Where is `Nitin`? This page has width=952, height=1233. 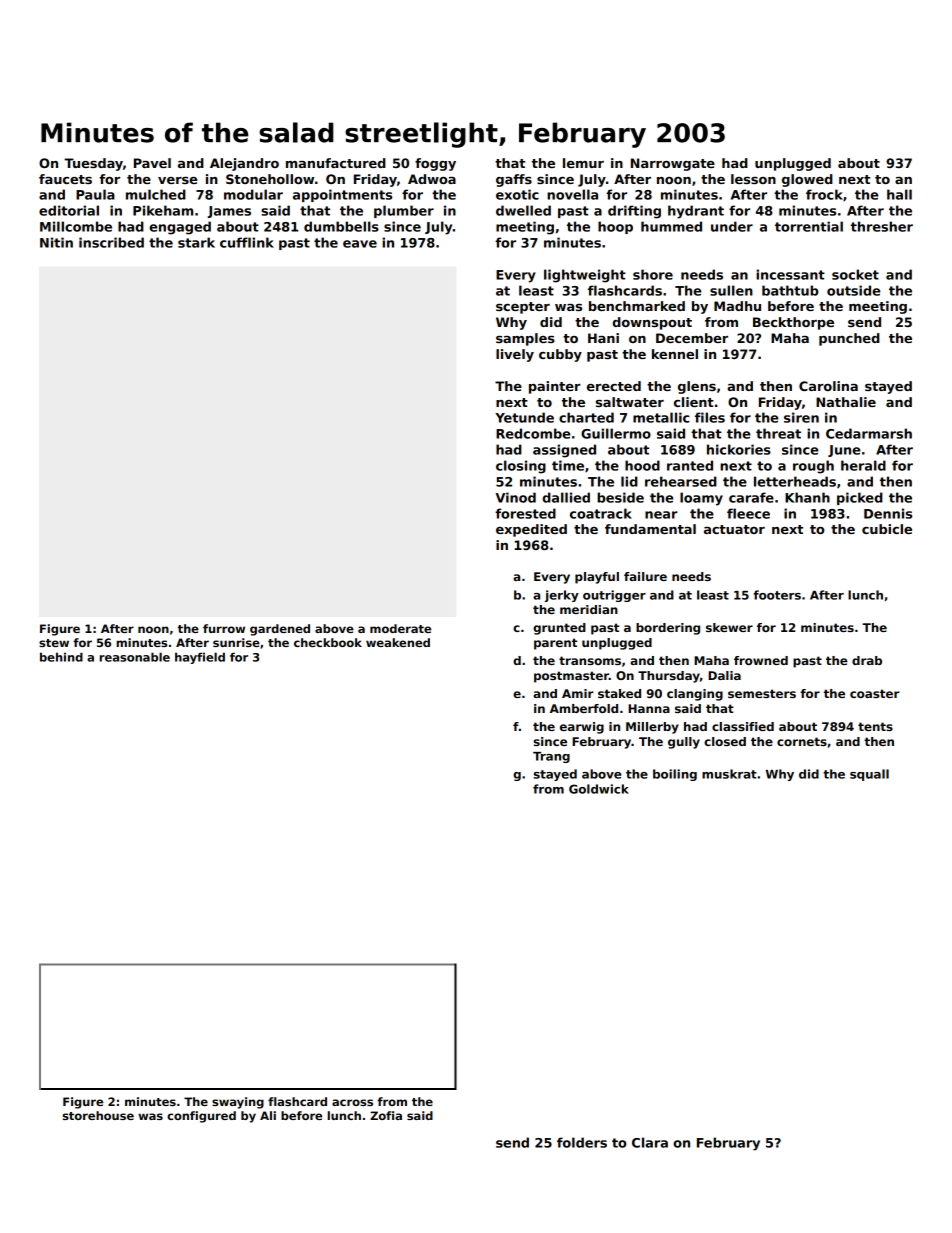
Nitin is located at coordinates (56, 242).
